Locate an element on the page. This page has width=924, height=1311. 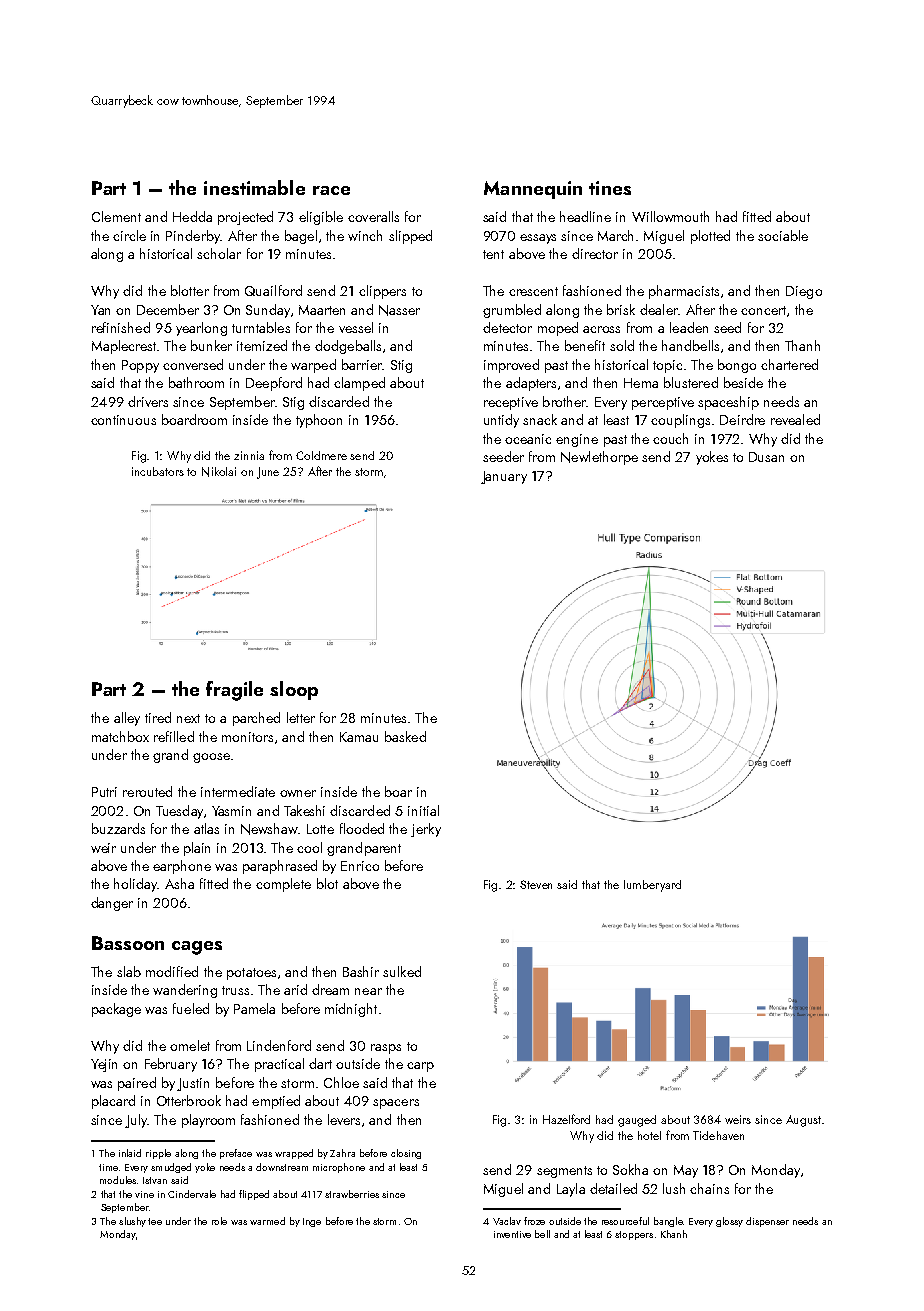
Yan is located at coordinates (100, 310).
